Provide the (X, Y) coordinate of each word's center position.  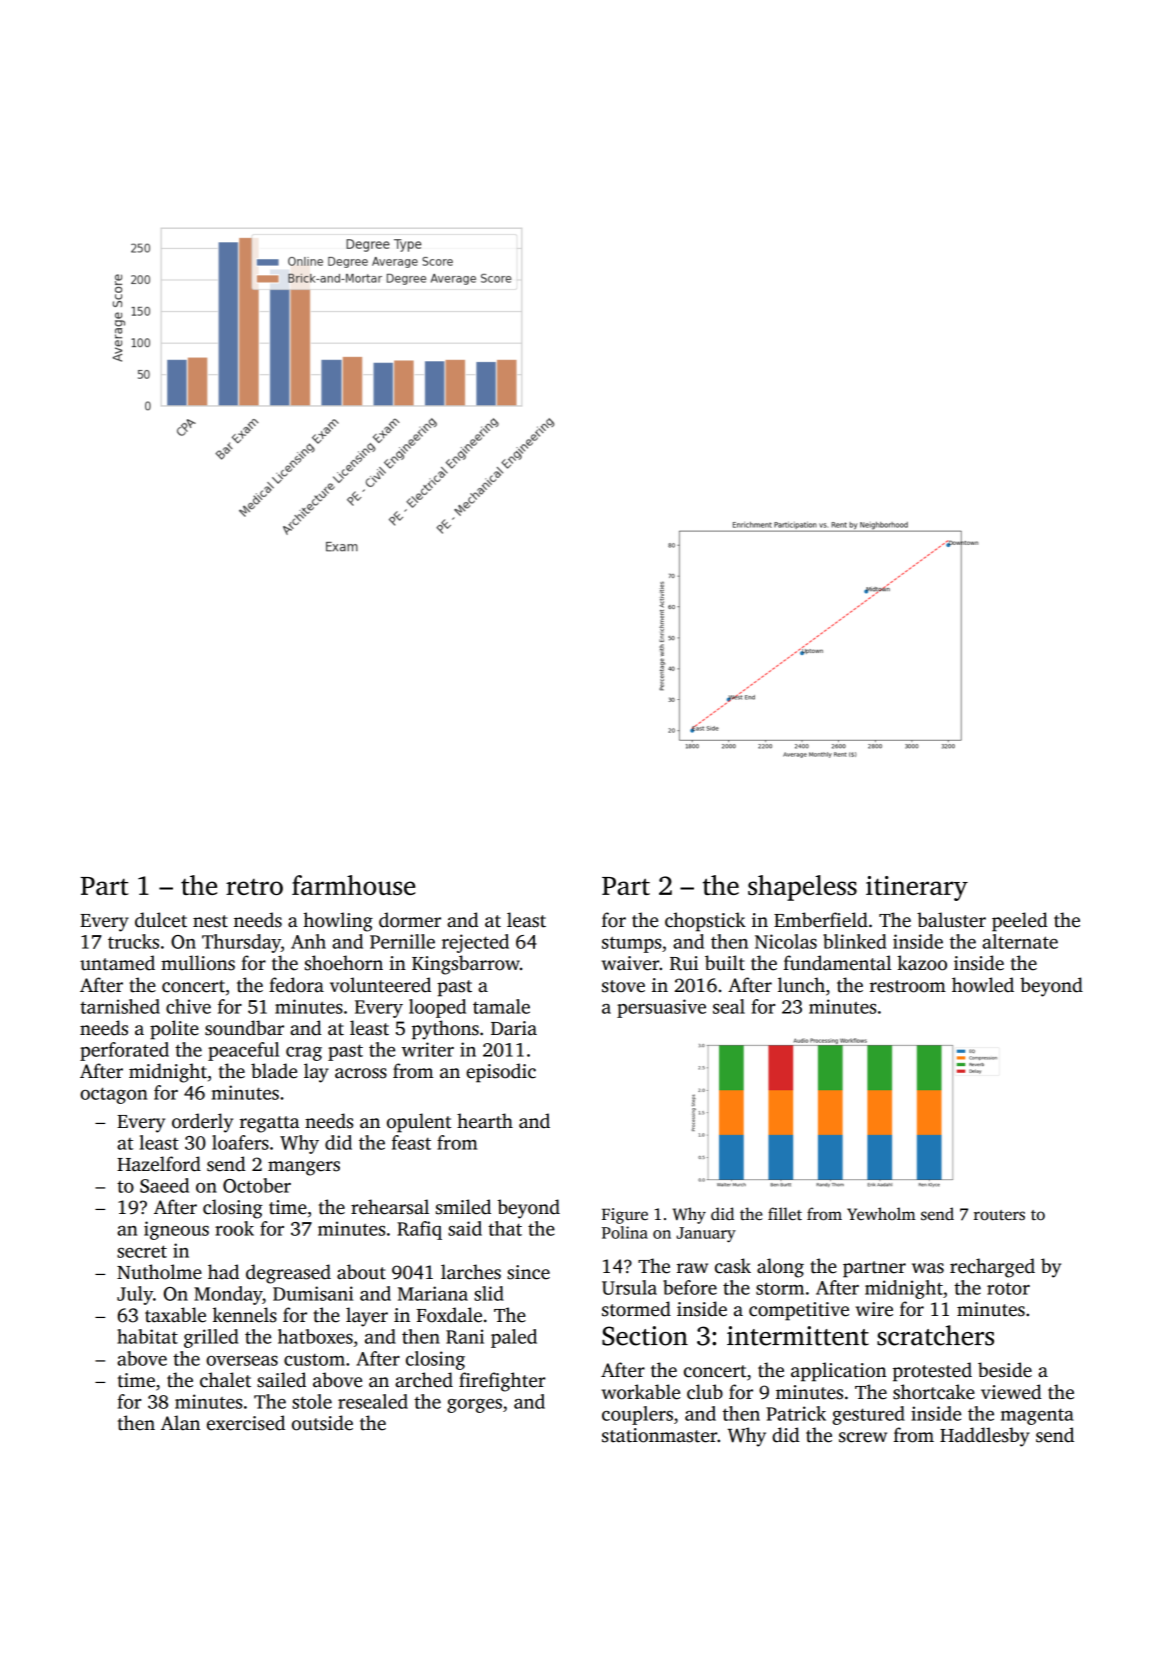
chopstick (705, 922)
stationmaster (659, 1435)
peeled (1020, 922)
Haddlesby (985, 1437)
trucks (133, 941)
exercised (246, 1423)
